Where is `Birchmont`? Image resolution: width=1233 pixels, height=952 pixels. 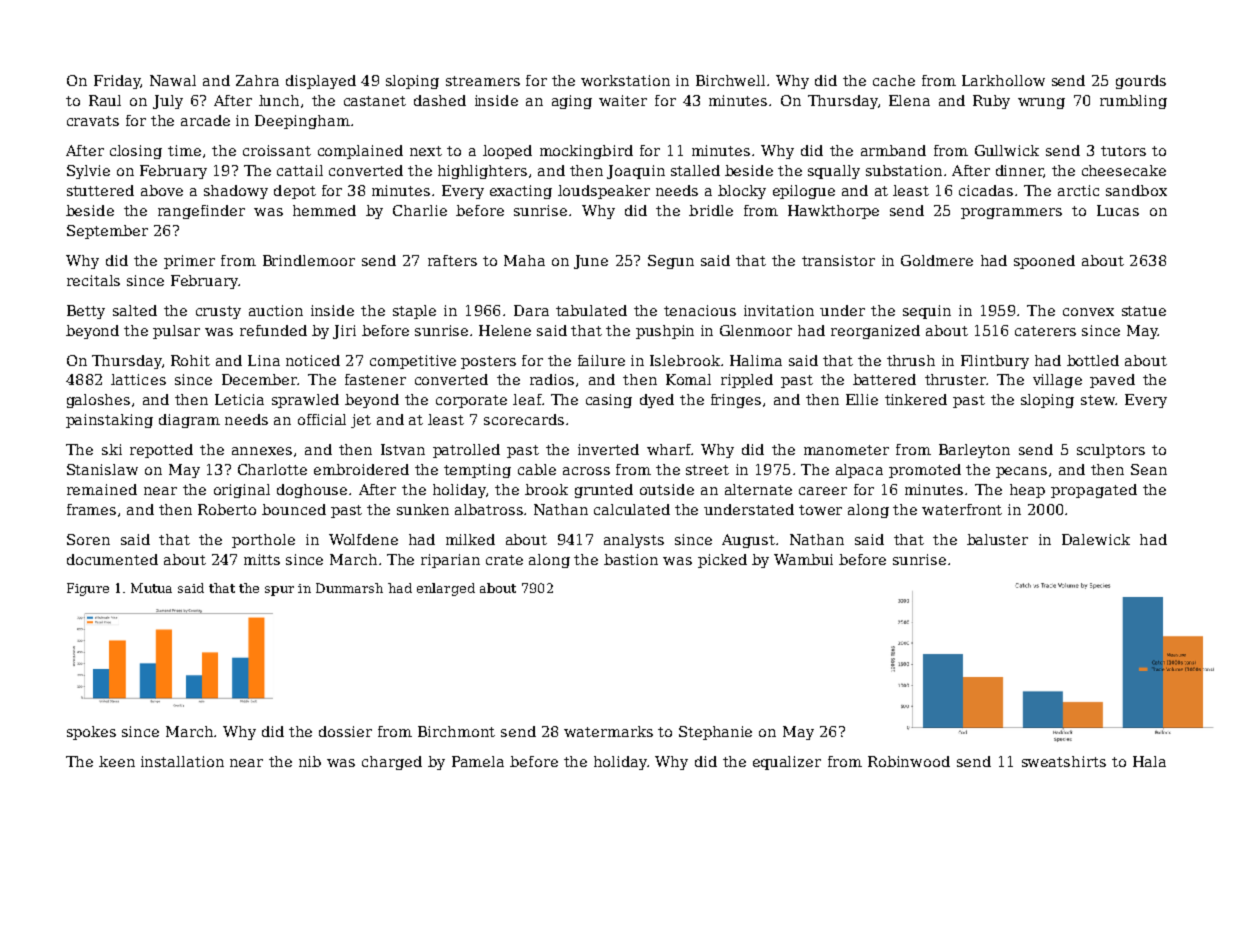
Birchmont is located at coordinates (456, 731).
